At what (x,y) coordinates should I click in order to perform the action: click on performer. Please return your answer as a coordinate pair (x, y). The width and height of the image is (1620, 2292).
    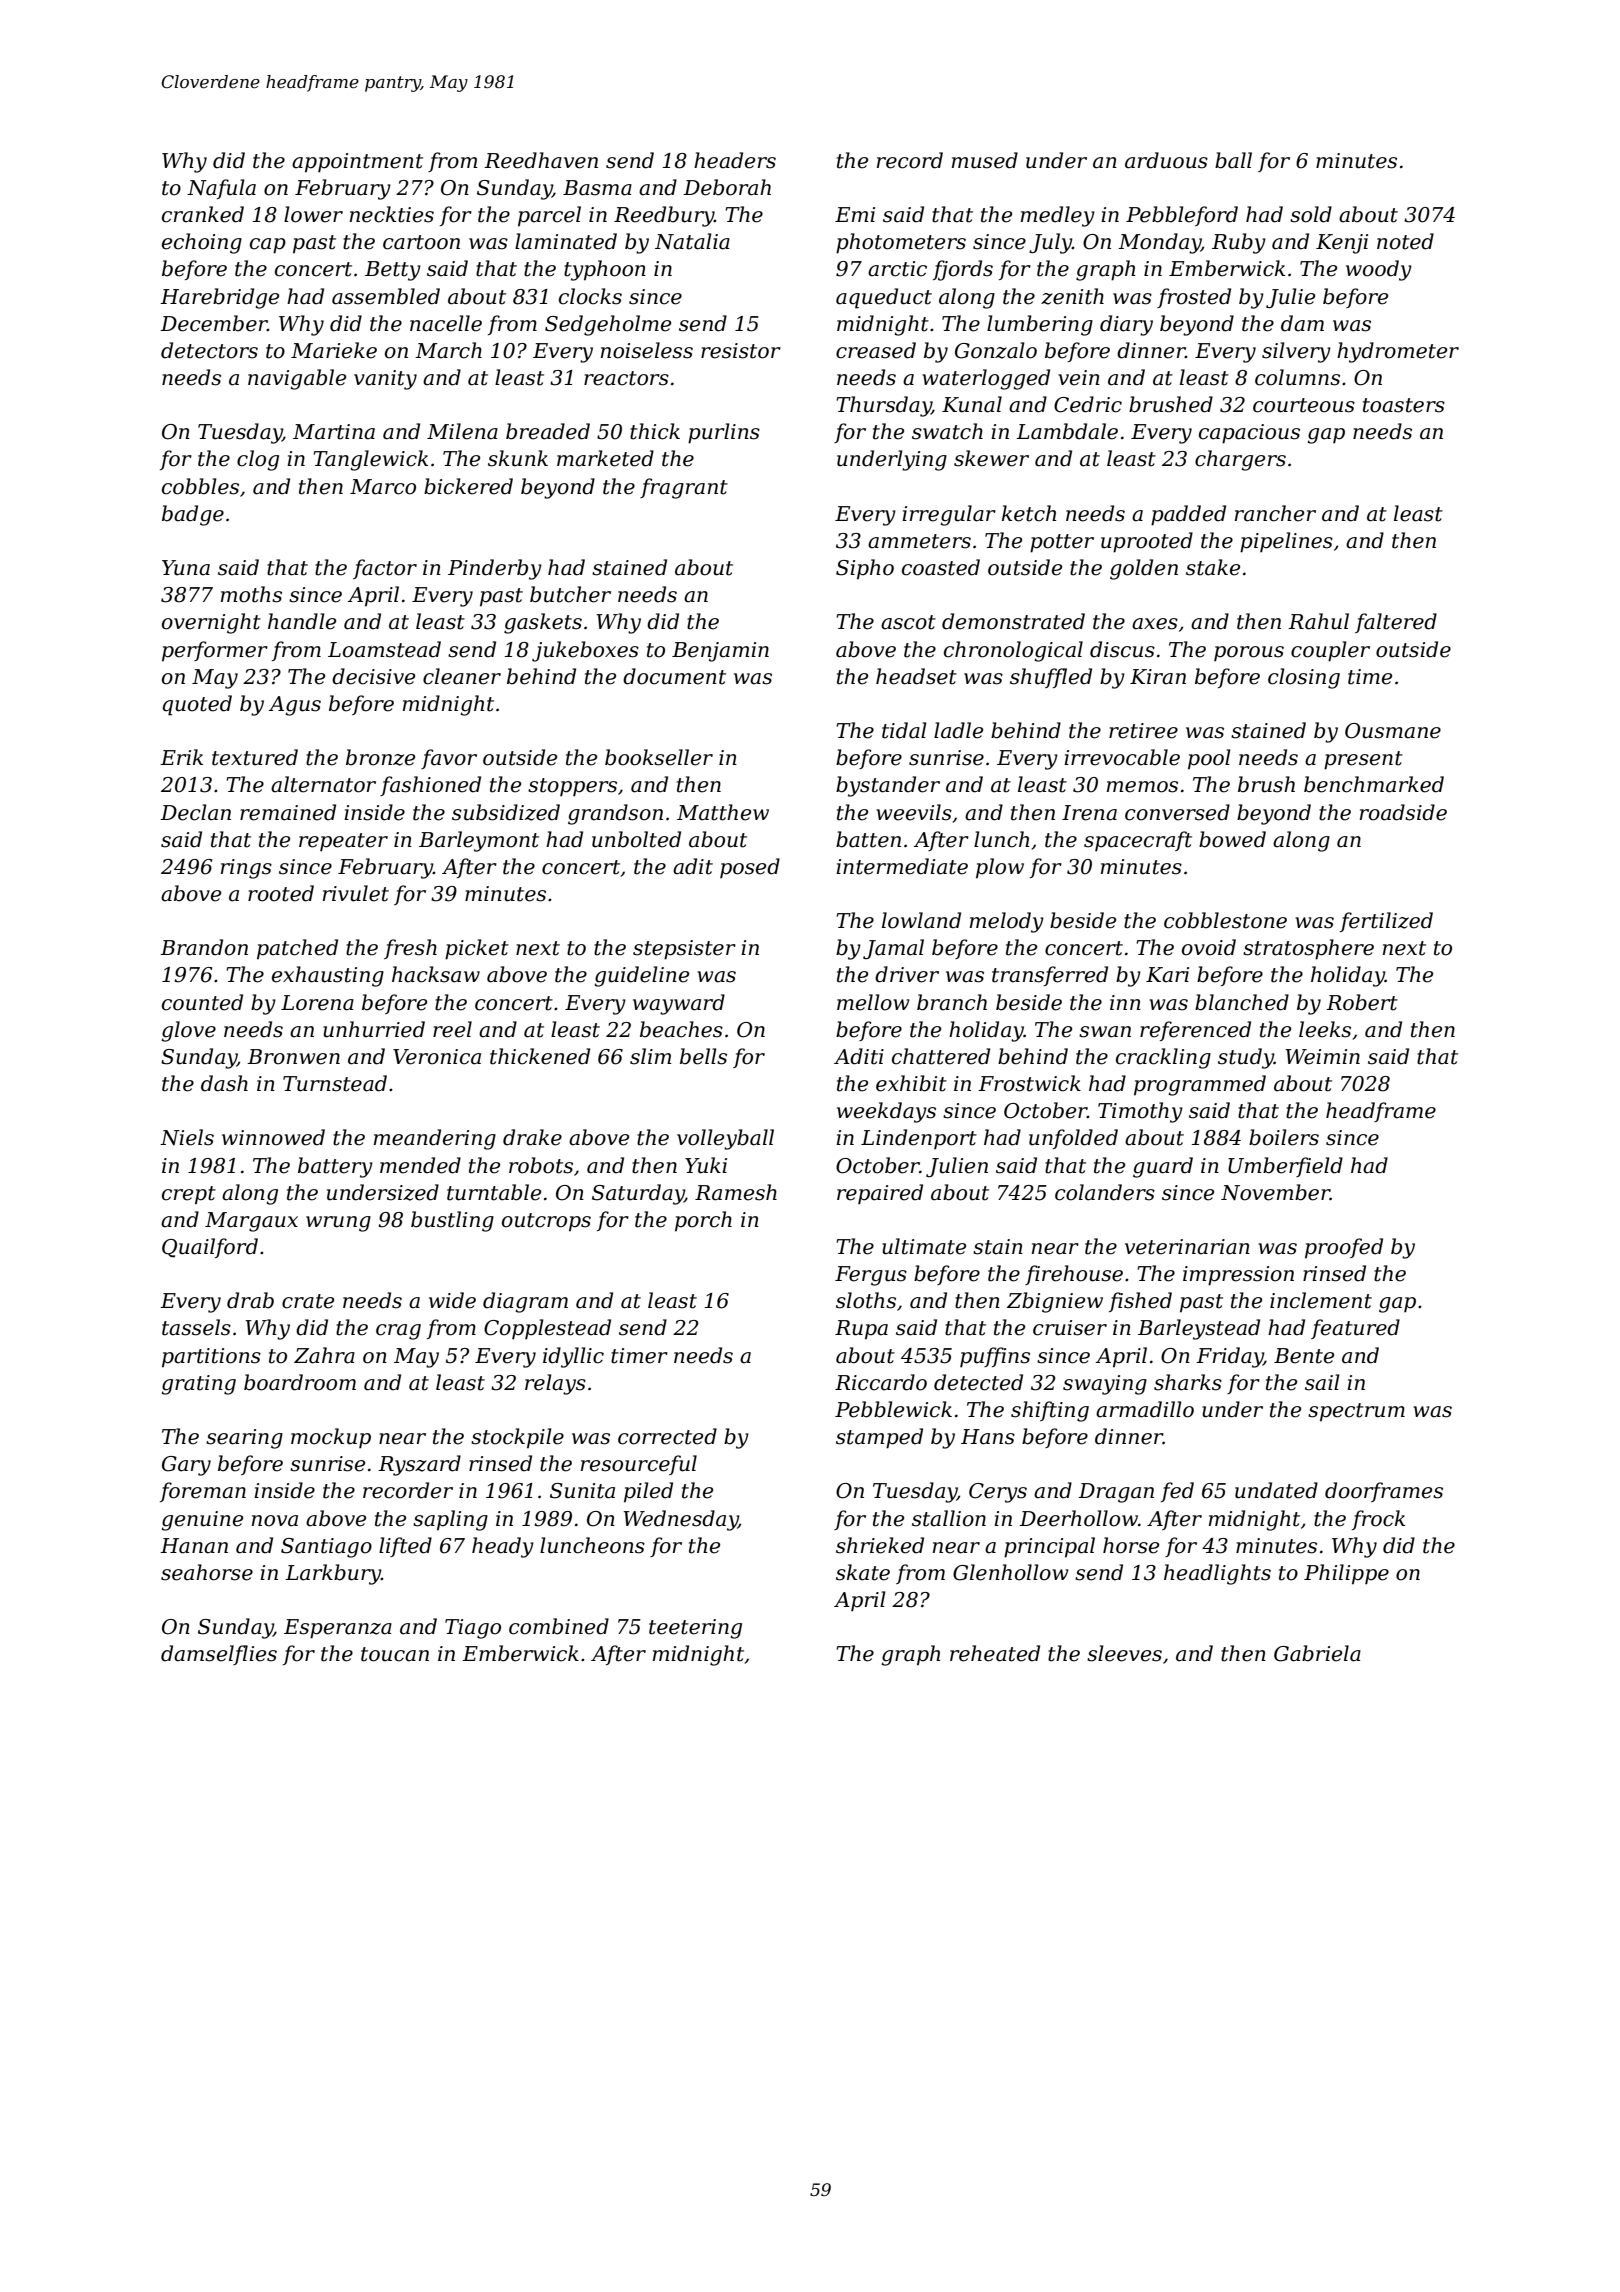
    Looking at the image, I should click on (215, 651).
